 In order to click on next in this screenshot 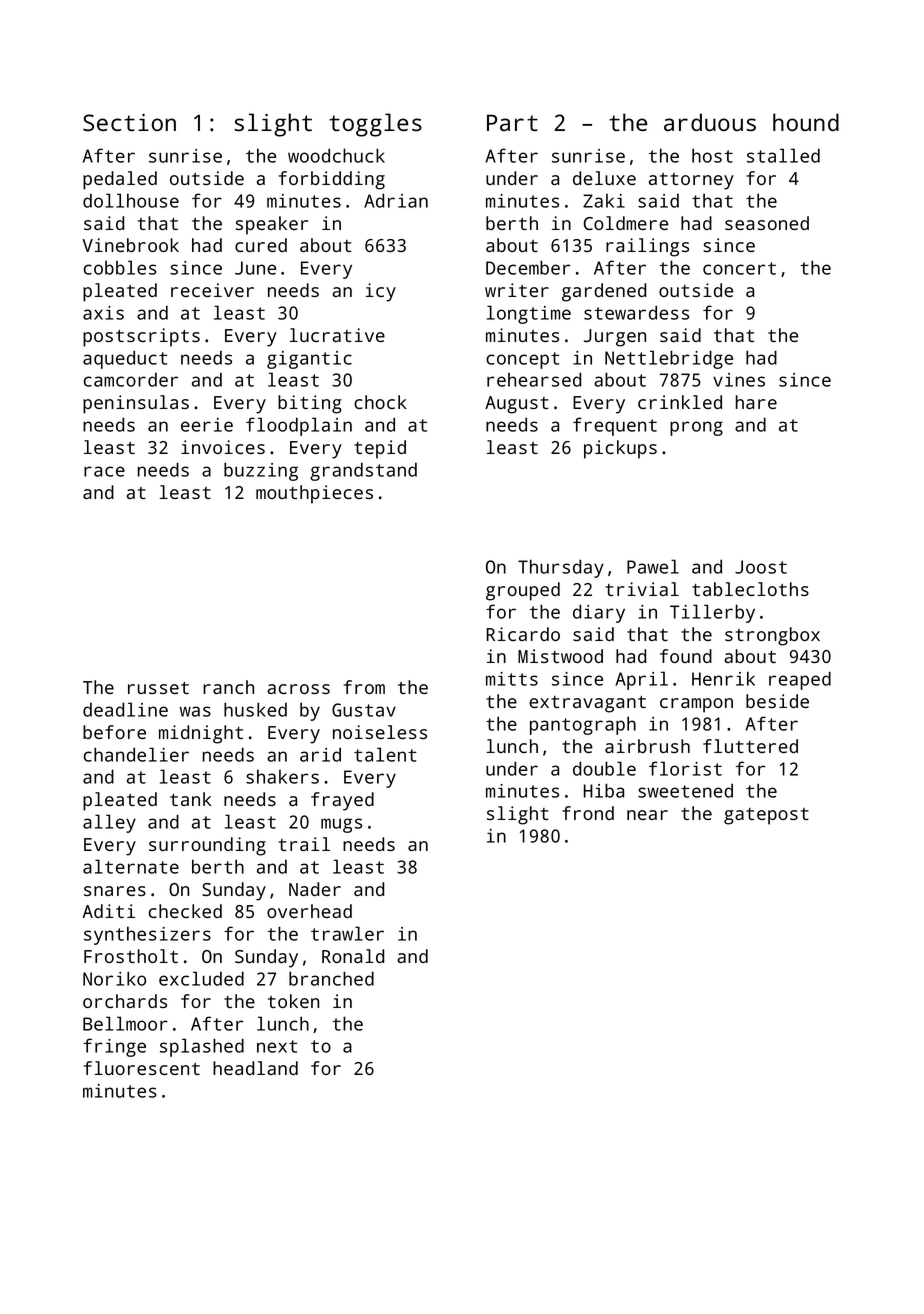, I will do `click(277, 1046)`.
